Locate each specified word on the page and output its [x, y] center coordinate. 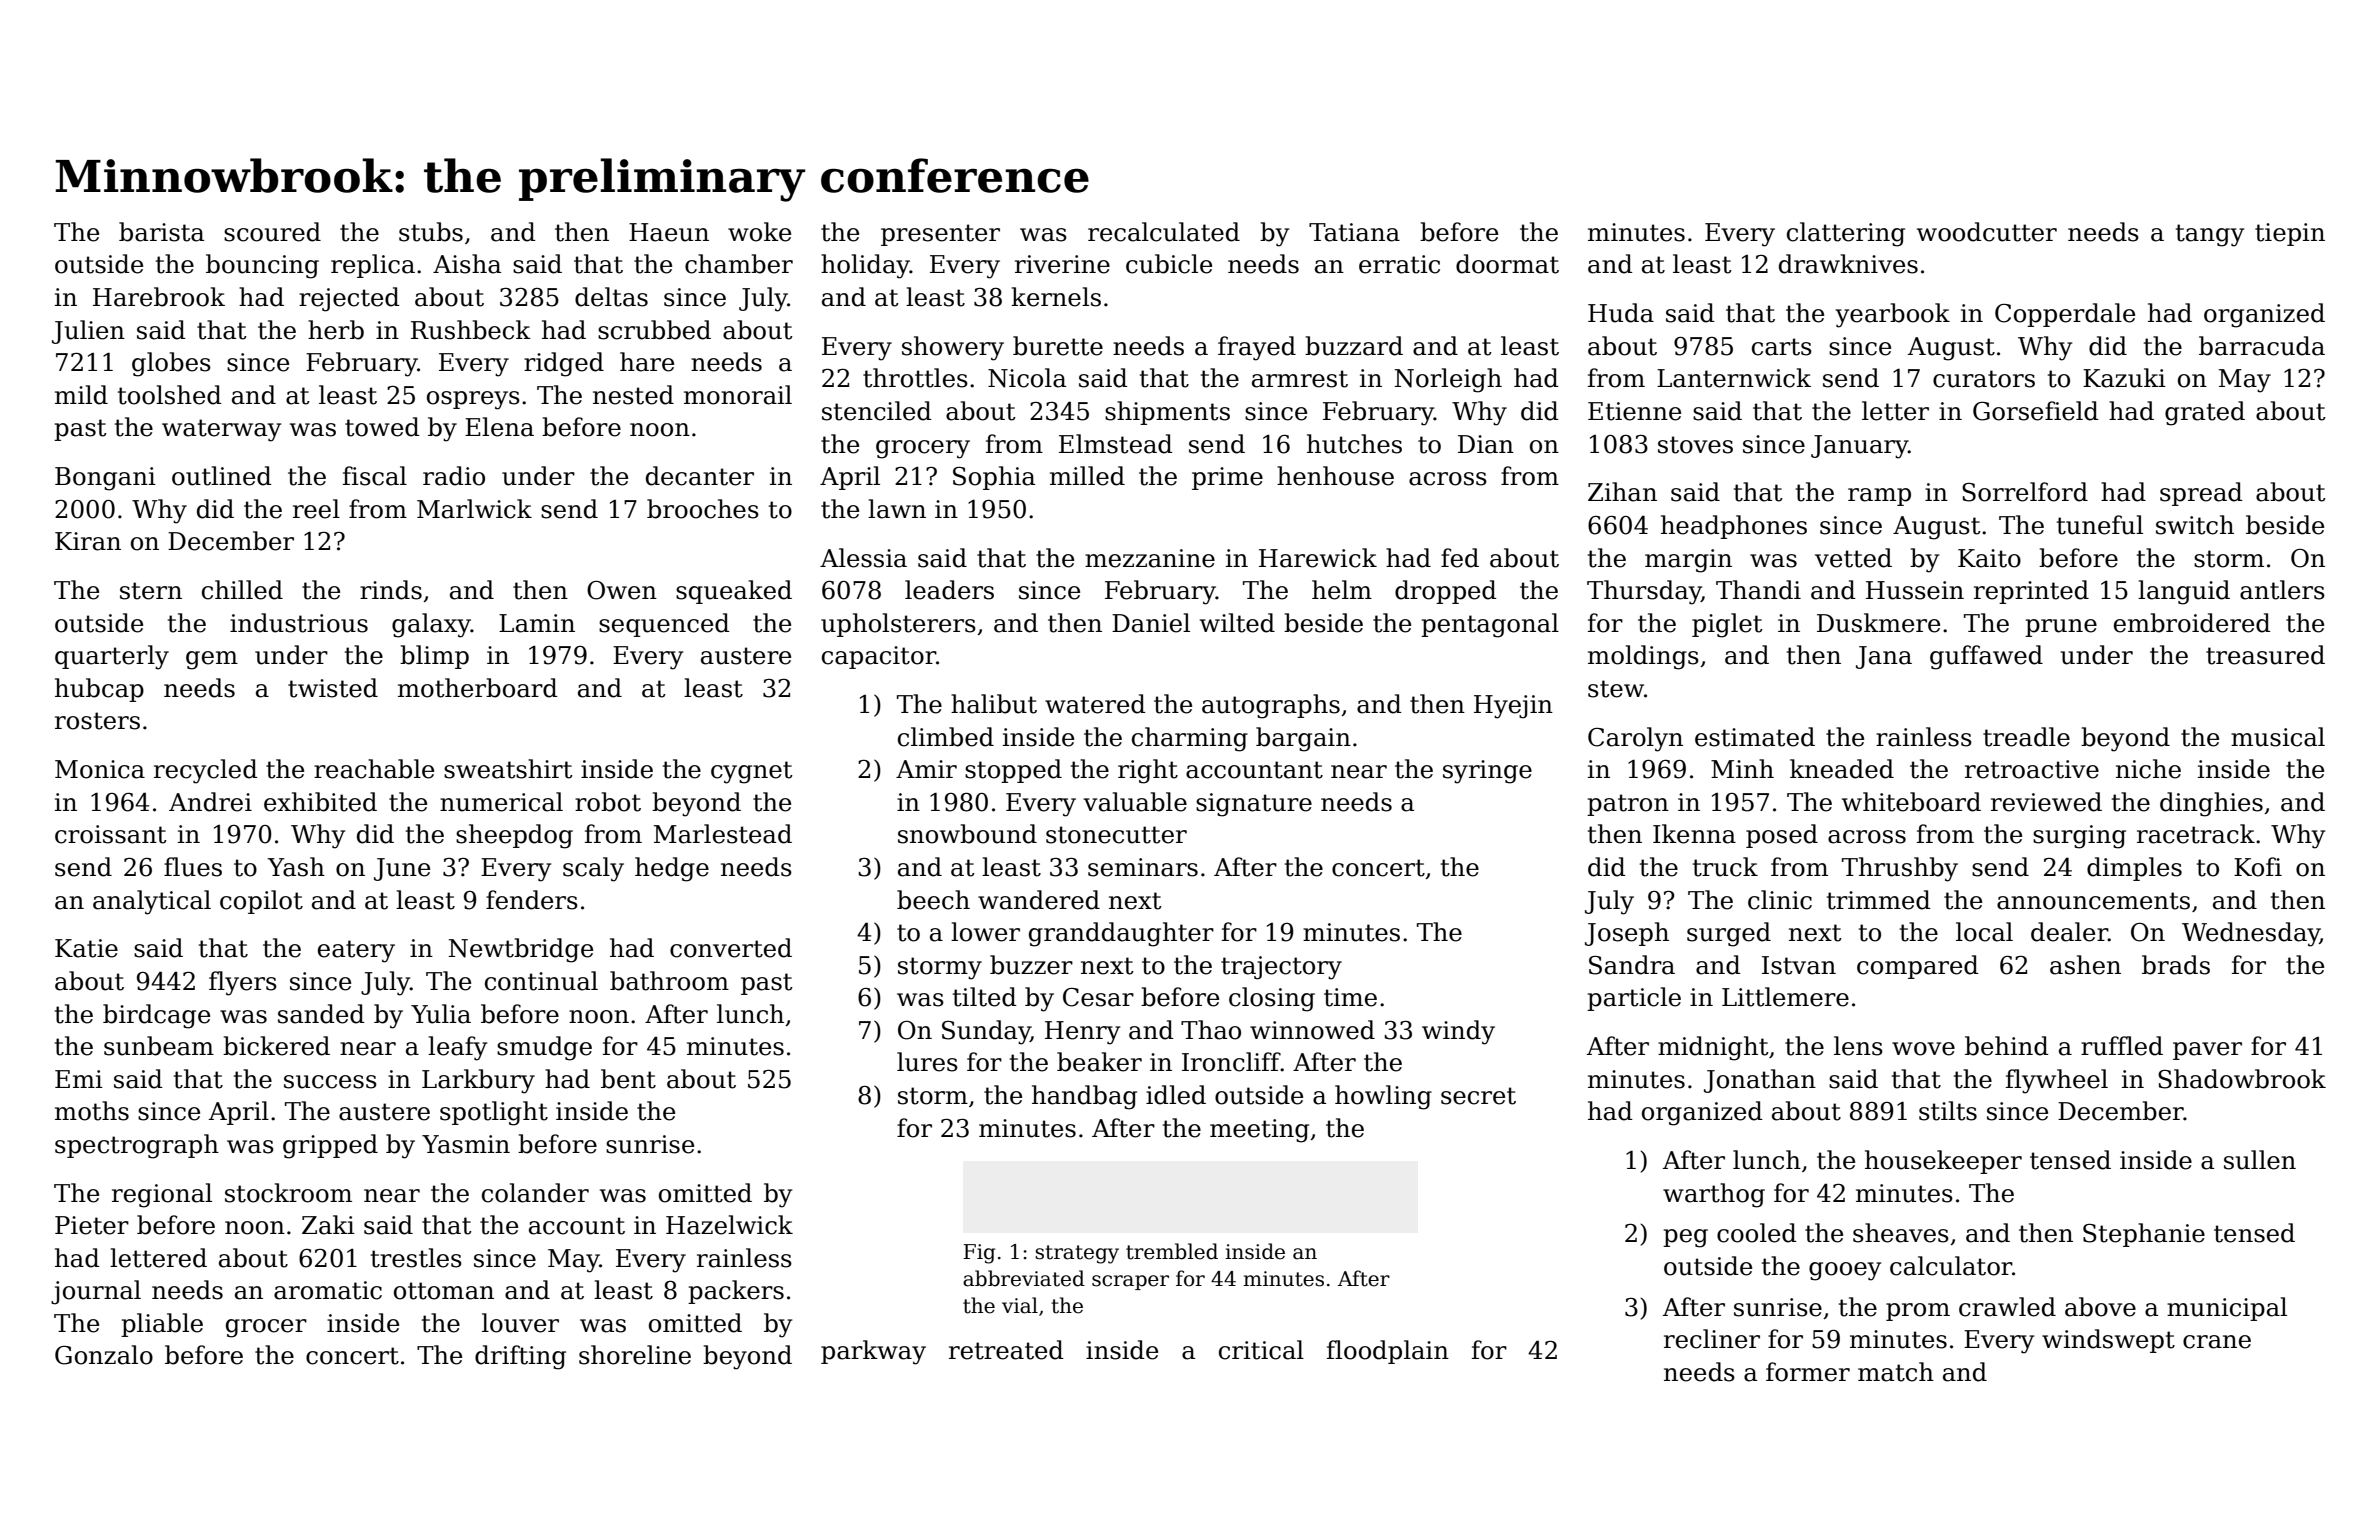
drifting [520, 1357]
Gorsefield [2036, 411]
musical [2278, 737]
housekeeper [1943, 1162]
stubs [431, 232]
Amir [926, 769]
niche [2148, 769]
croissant [111, 834]
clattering [1846, 234]
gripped [330, 1146]
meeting [1259, 1131]
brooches [703, 509]
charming [1190, 739]
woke [759, 232]
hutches [1354, 444]
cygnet [752, 772]
